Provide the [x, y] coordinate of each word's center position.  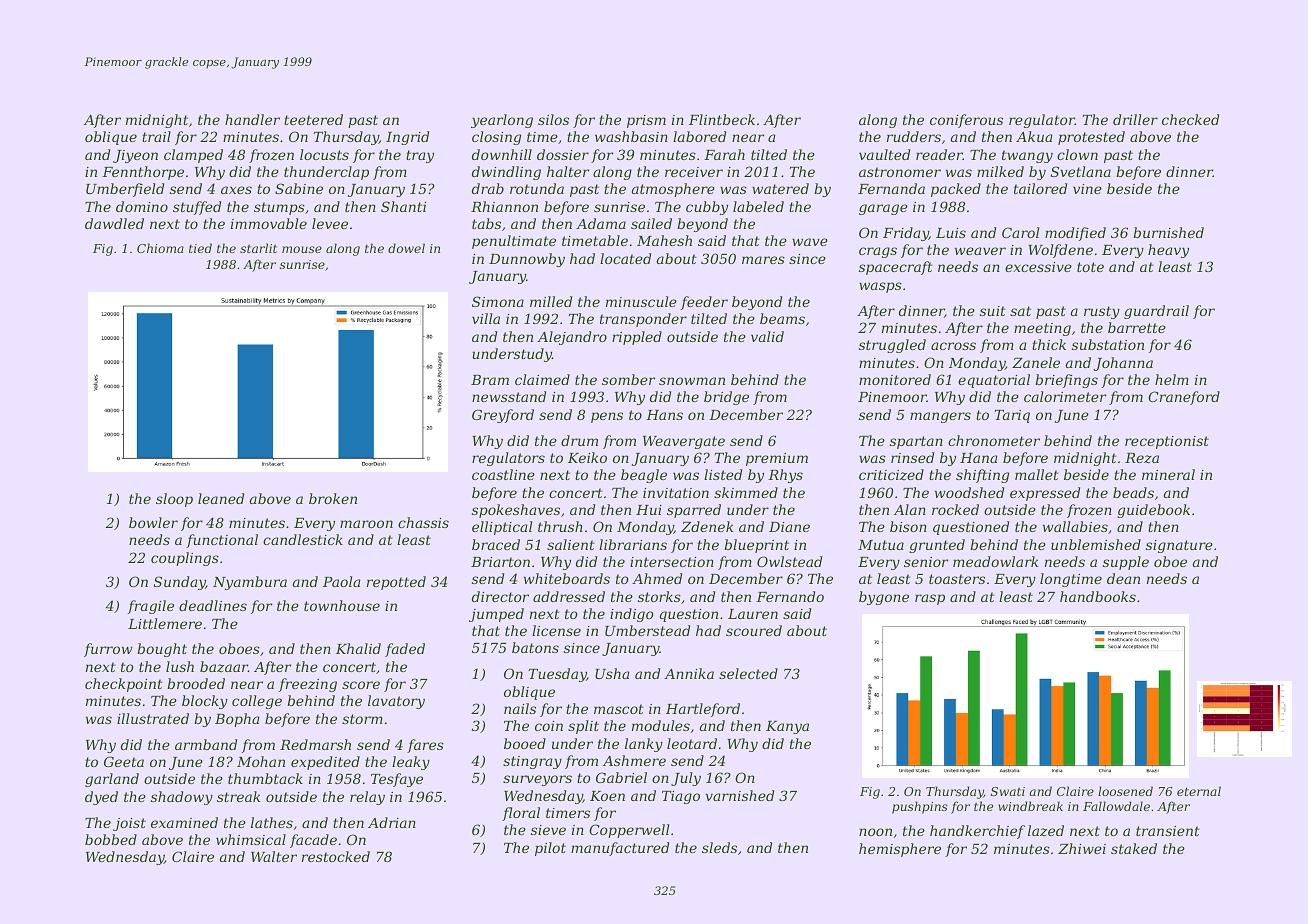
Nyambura [250, 583]
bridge [726, 398]
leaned [221, 498]
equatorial [994, 381]
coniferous [966, 121]
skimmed [746, 492]
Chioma [160, 248]
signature [1179, 546]
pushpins [920, 807]
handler [252, 119]
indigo [632, 615]
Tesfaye [397, 780]
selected [748, 673]
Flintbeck [722, 119]
